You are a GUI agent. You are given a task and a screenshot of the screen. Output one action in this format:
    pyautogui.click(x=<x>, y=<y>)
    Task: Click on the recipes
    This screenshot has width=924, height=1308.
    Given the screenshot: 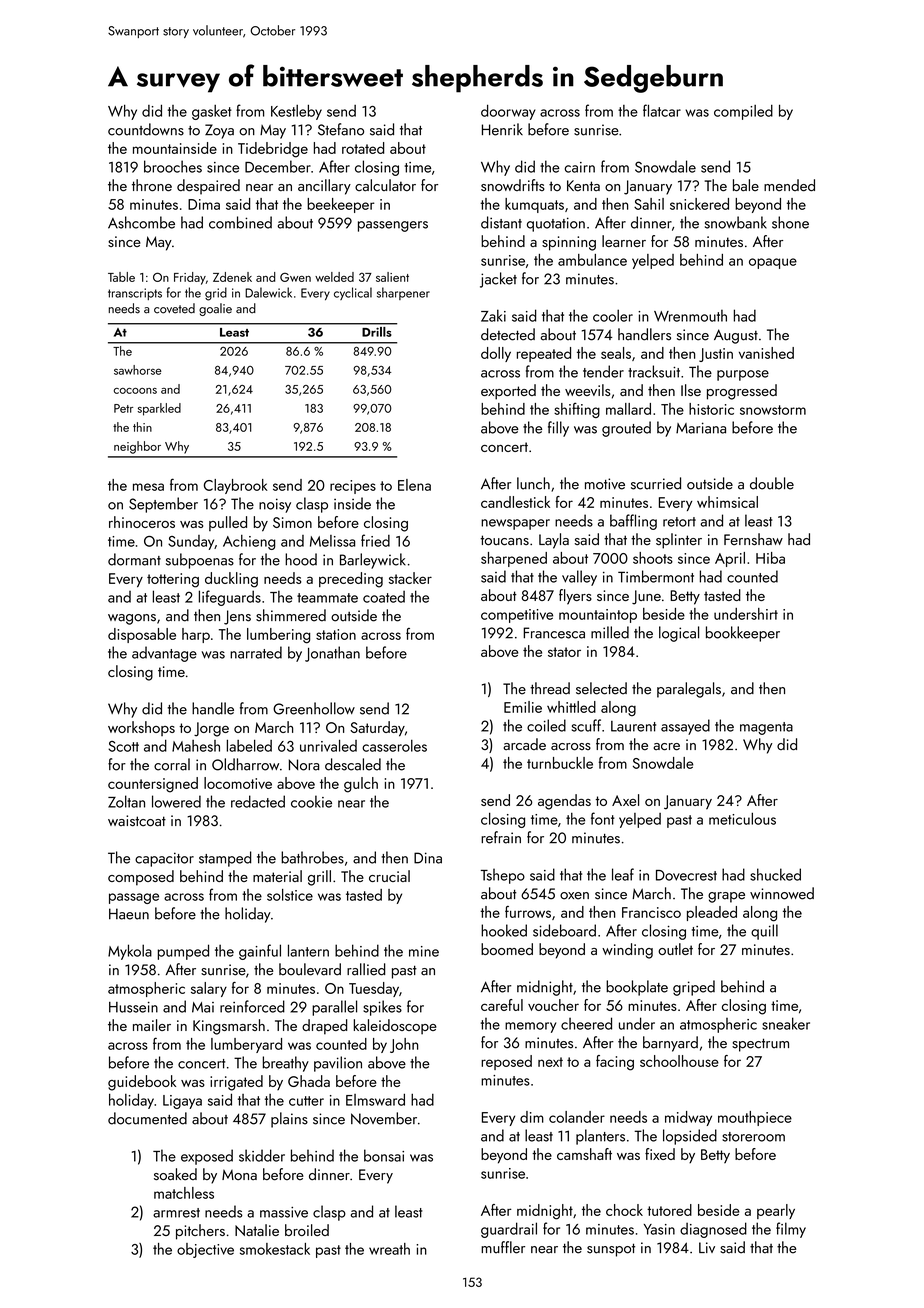 What is the action you would take?
    pyautogui.click(x=353, y=487)
